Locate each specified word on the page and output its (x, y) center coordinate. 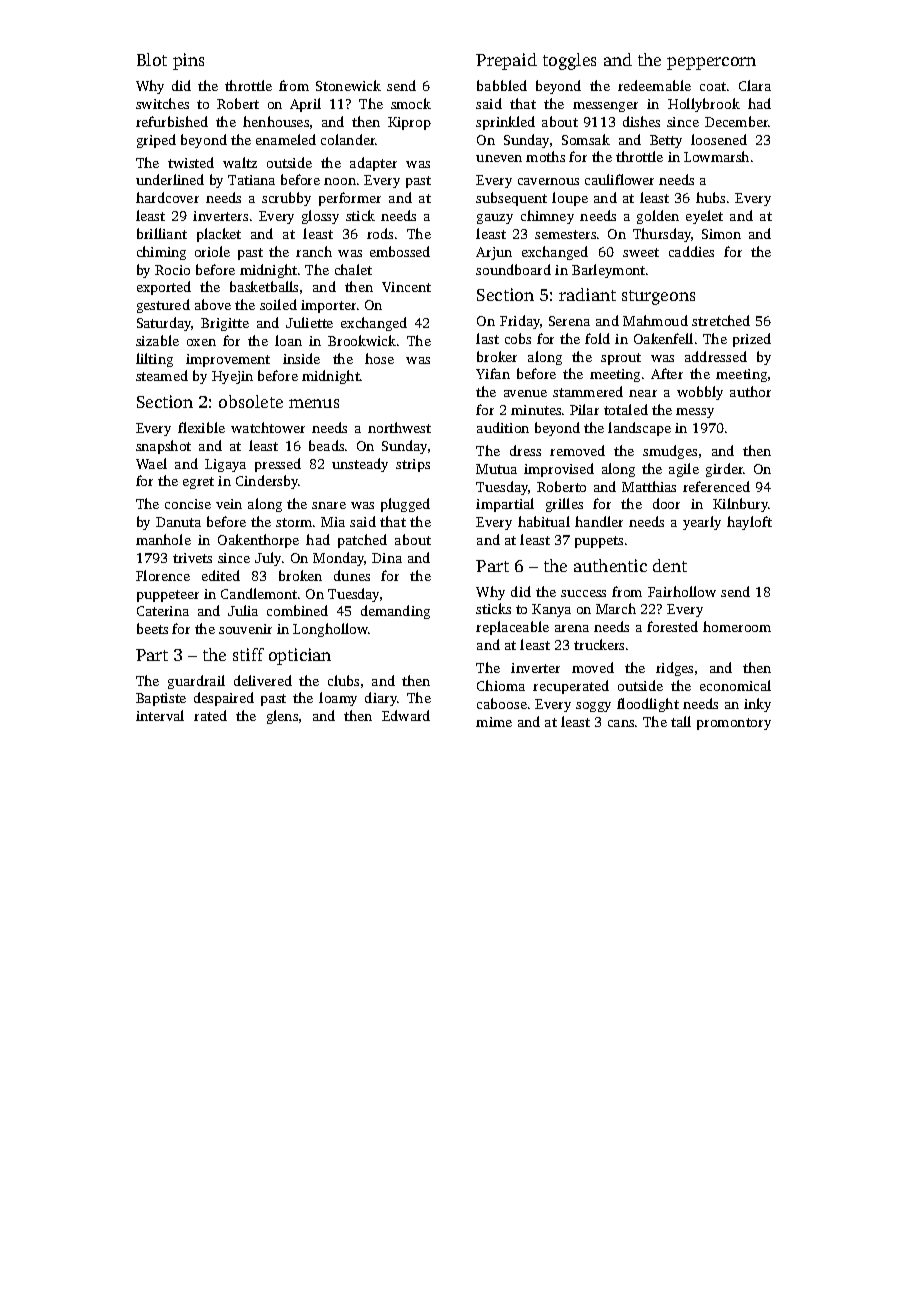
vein (229, 504)
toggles (569, 61)
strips (413, 465)
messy (695, 413)
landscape (639, 429)
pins (188, 61)
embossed (400, 251)
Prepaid (506, 61)
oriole (212, 251)
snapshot (163, 447)
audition (503, 427)
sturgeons (658, 297)
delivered (263, 680)
